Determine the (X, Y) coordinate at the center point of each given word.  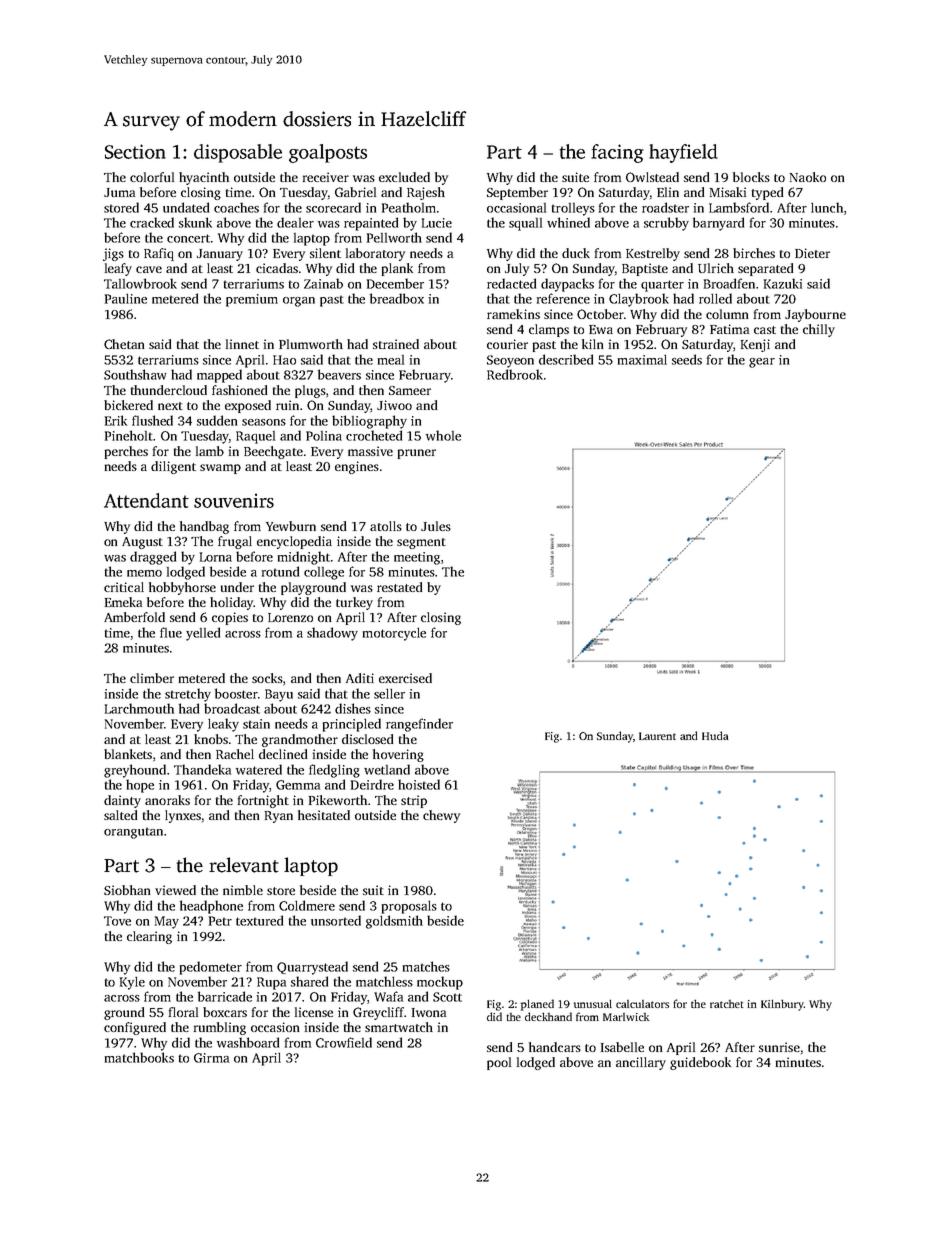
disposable (238, 153)
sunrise (779, 1047)
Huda (715, 735)
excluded (404, 177)
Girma (211, 1058)
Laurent (657, 736)
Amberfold (134, 617)
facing (617, 153)
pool (499, 1063)
